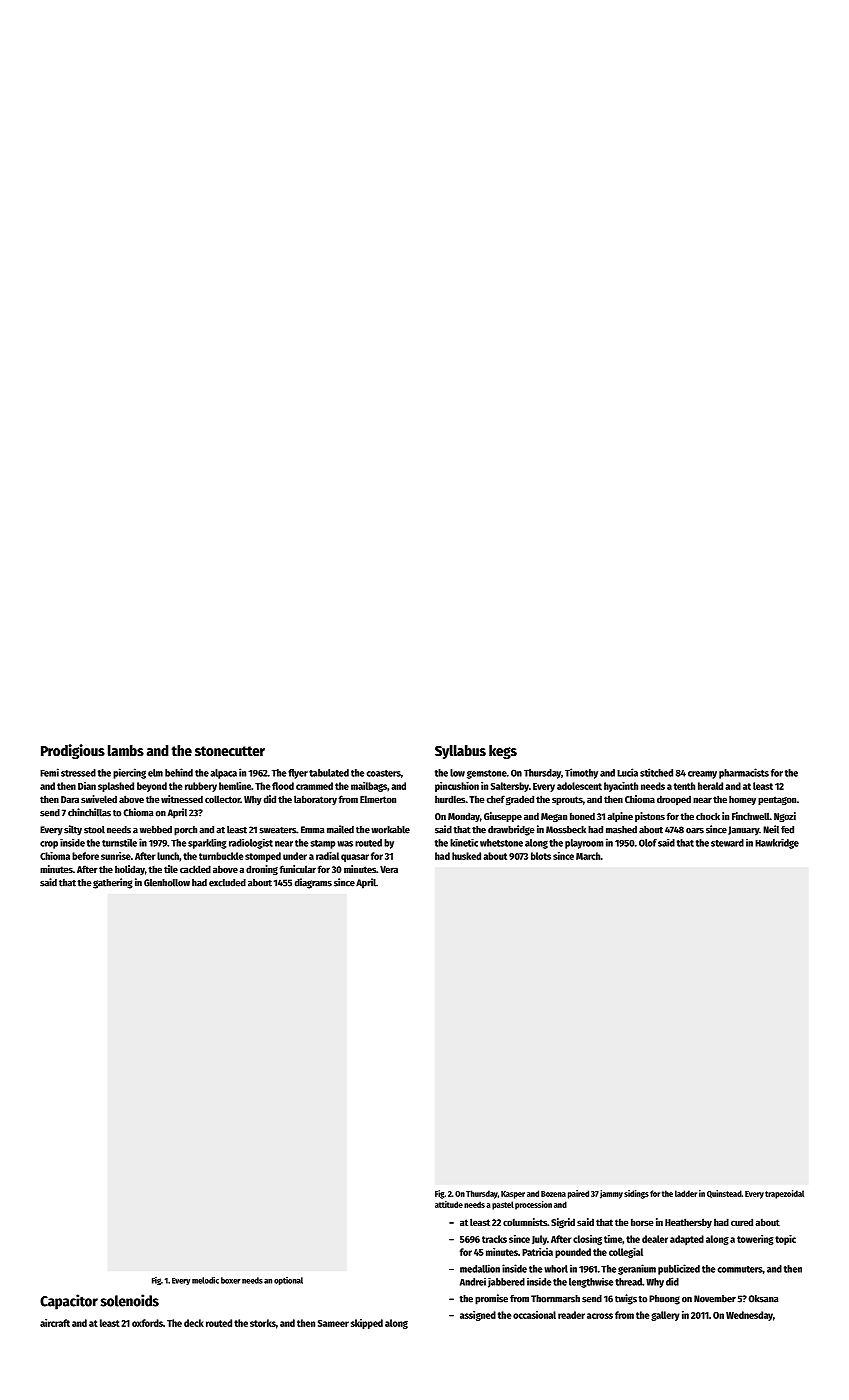  I want to click on laboratory, so click(315, 800).
